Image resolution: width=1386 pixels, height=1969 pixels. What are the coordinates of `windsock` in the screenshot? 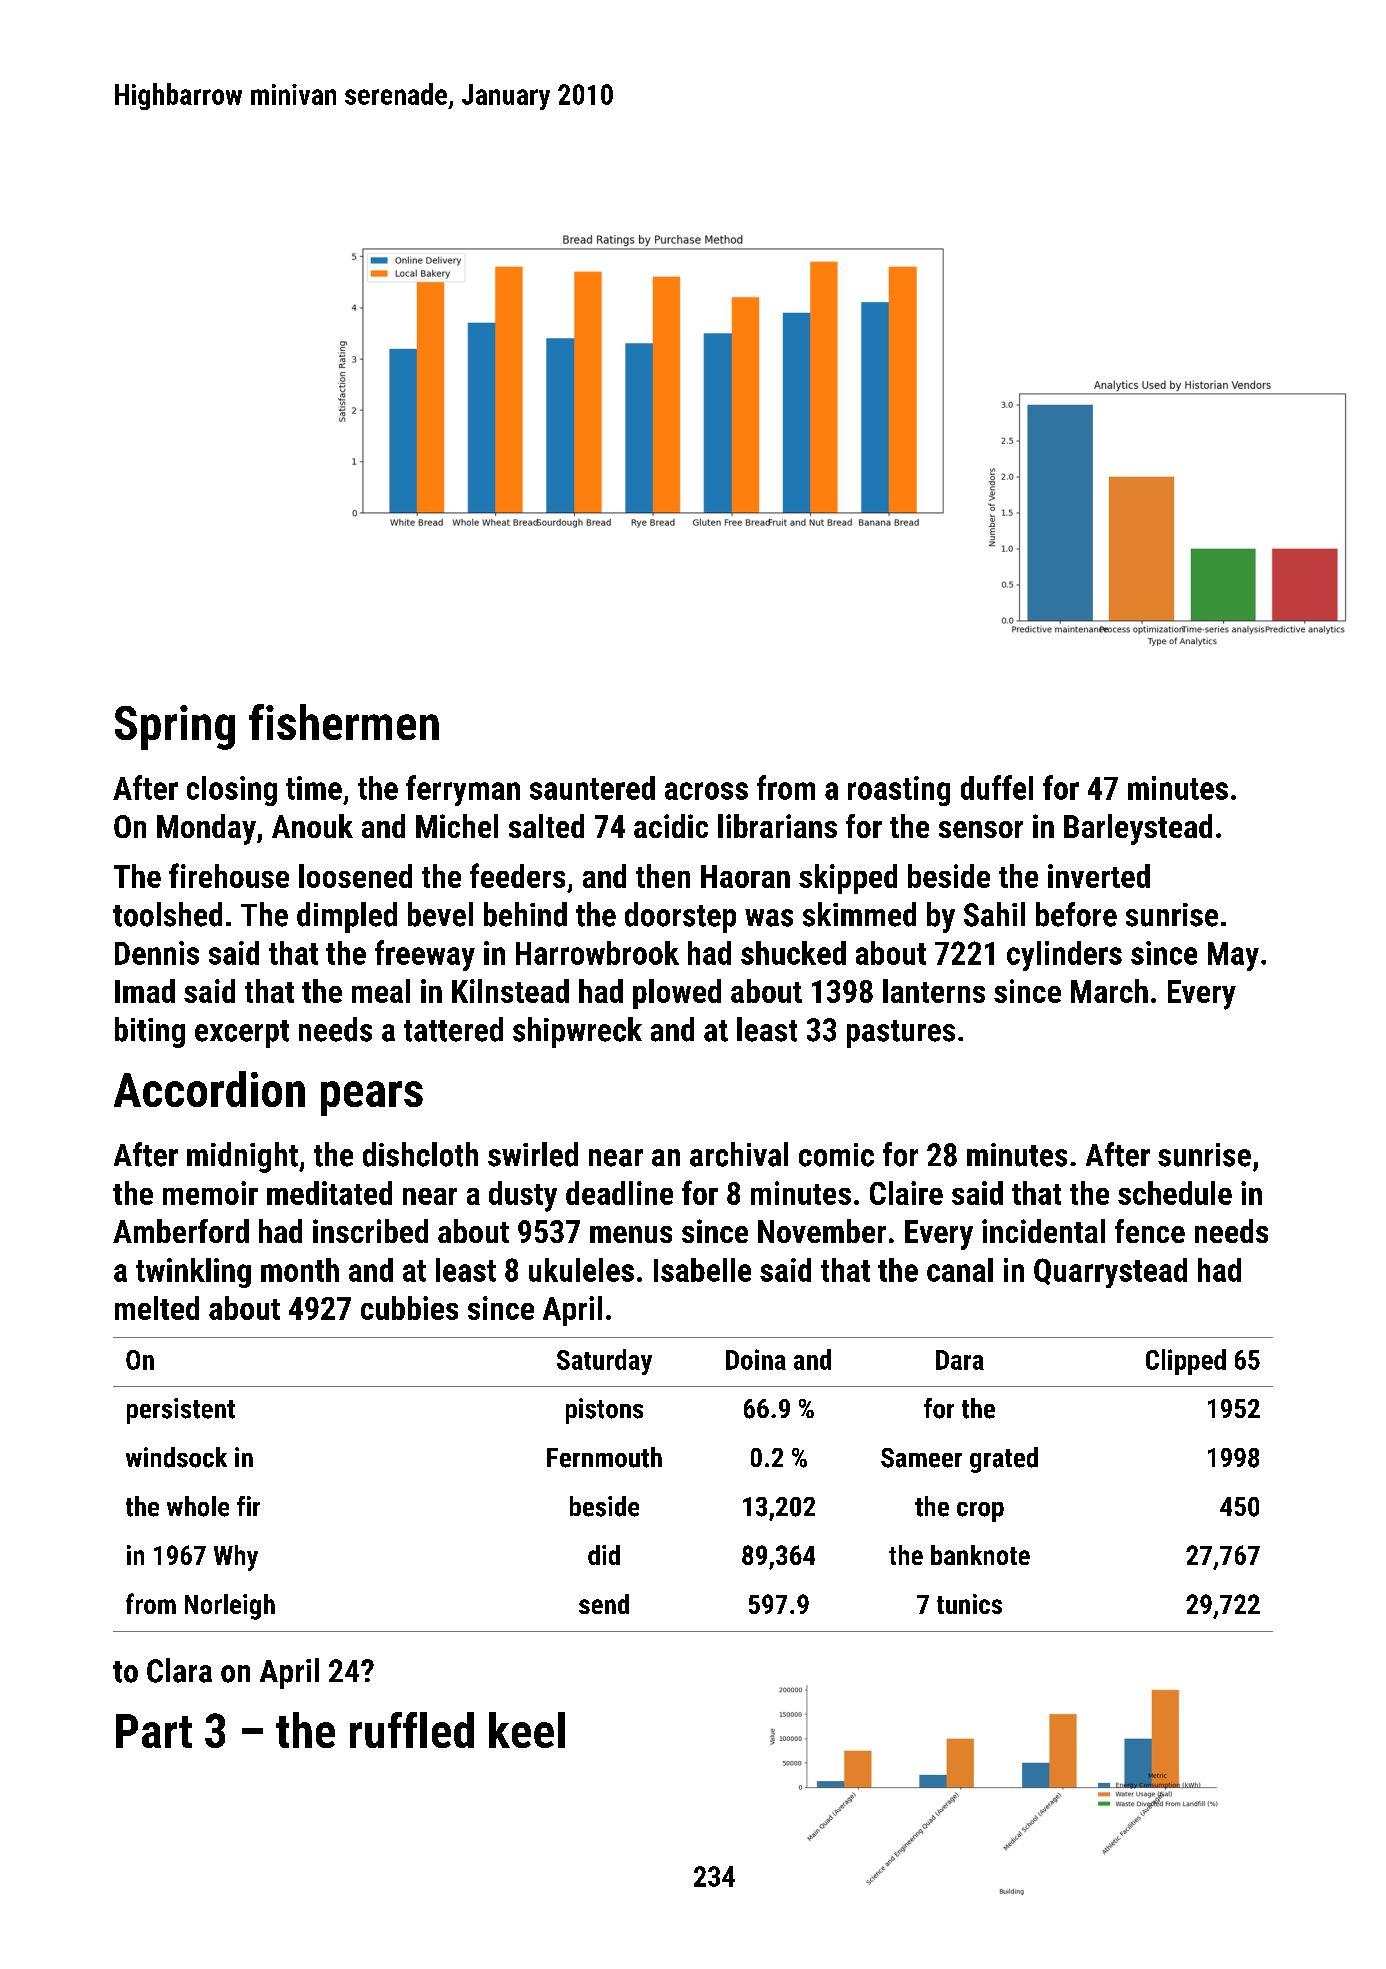 It's located at (176, 1457).
